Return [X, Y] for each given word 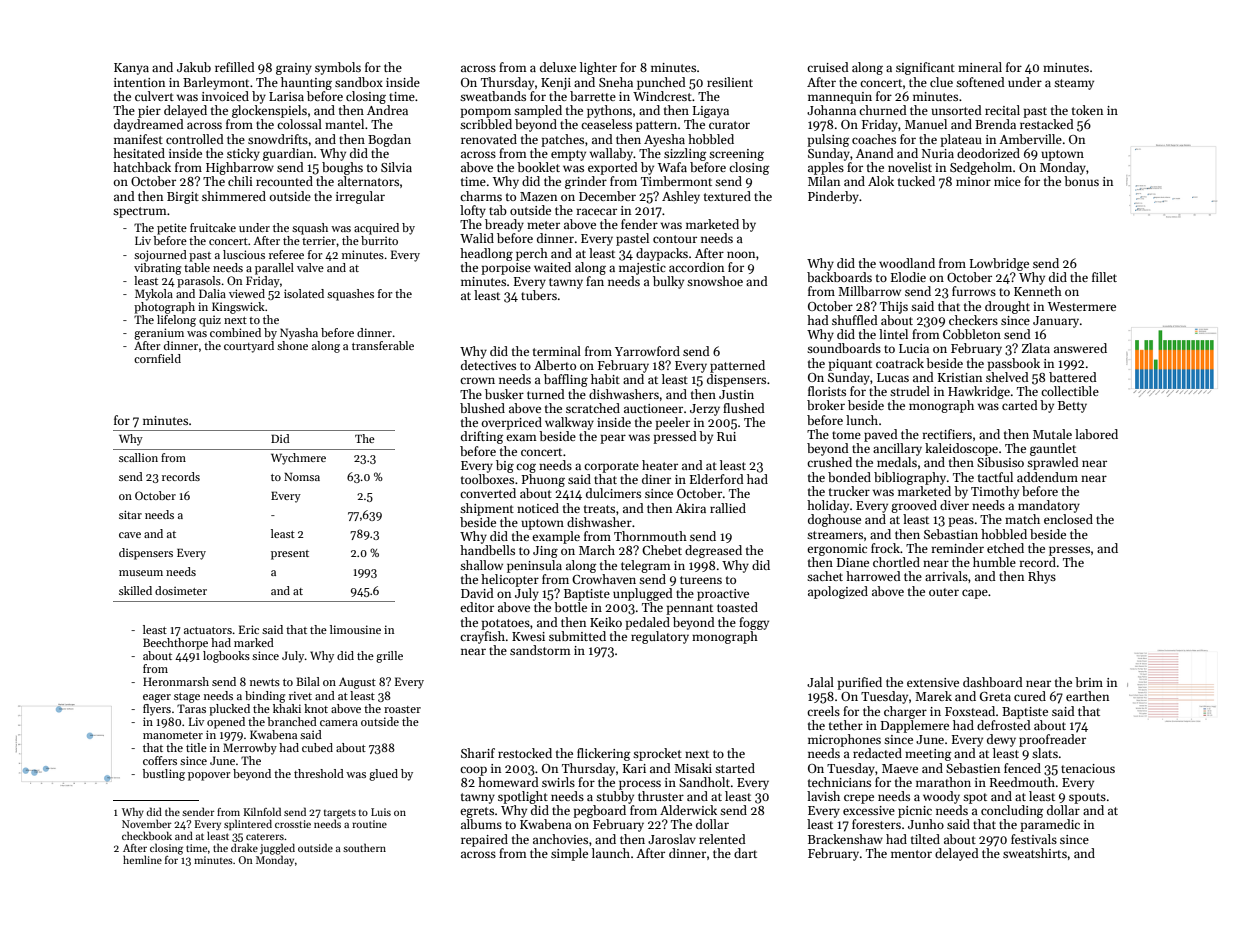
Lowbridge [999, 264]
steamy [1074, 84]
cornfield [157, 358]
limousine [355, 629]
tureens [701, 580]
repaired [484, 840]
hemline [142, 860]
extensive [933, 682]
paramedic [1050, 825]
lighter [598, 68]
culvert [154, 96]
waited [552, 267]
